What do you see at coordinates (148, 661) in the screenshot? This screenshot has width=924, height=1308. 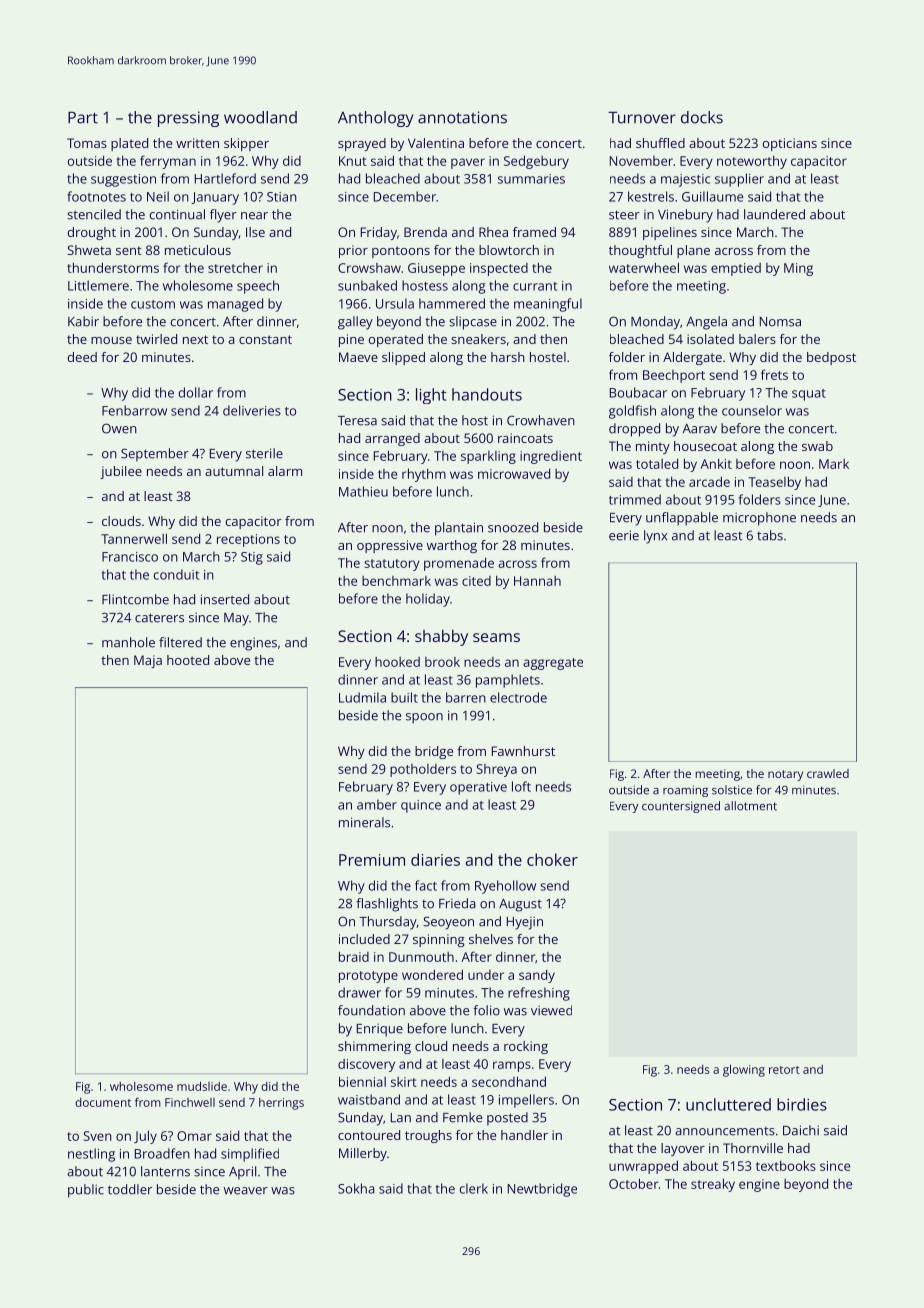 I see `Maja` at bounding box center [148, 661].
